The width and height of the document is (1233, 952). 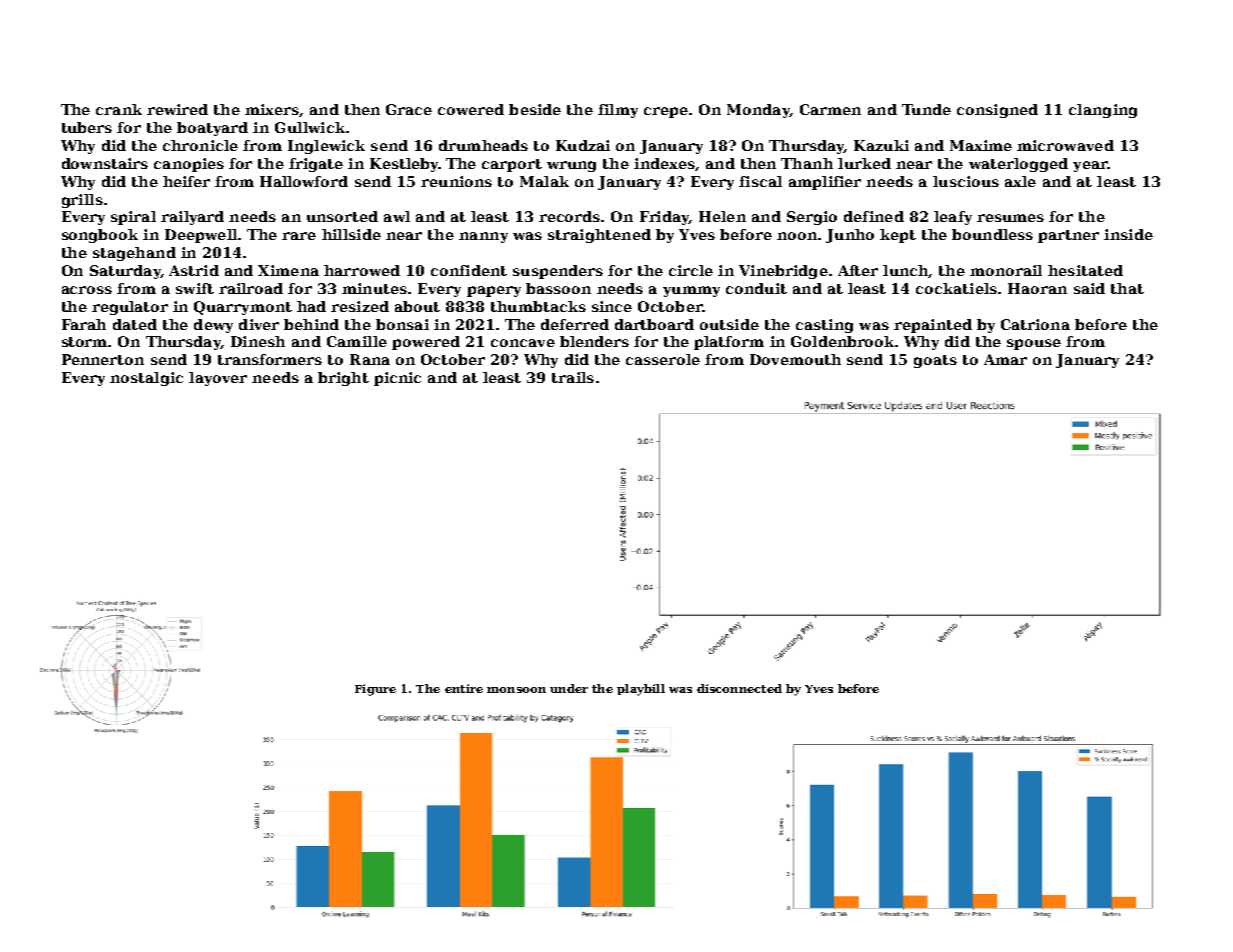 I want to click on under, so click(x=569, y=688).
